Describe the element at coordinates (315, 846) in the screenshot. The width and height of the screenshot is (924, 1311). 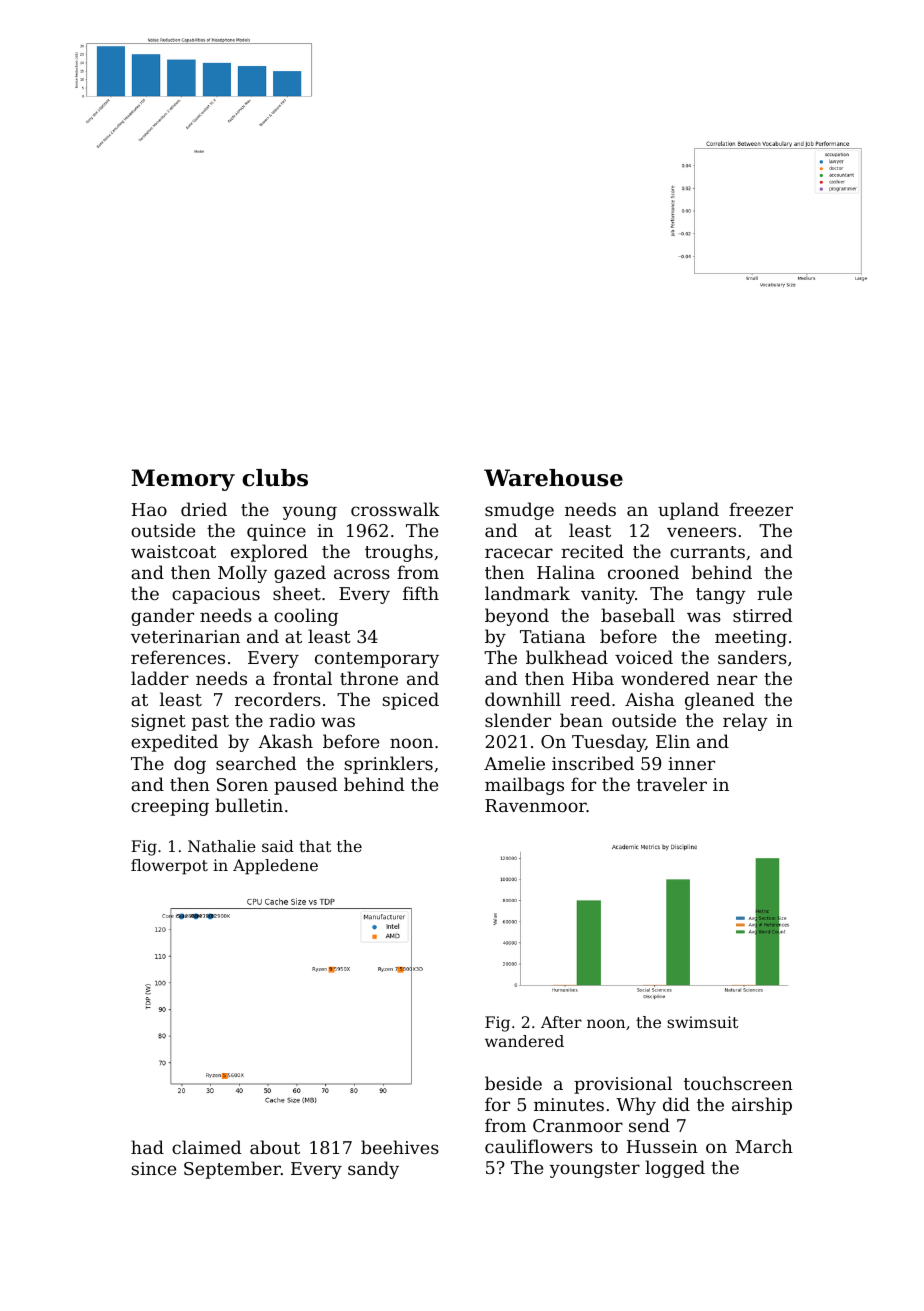
I see `that` at that location.
